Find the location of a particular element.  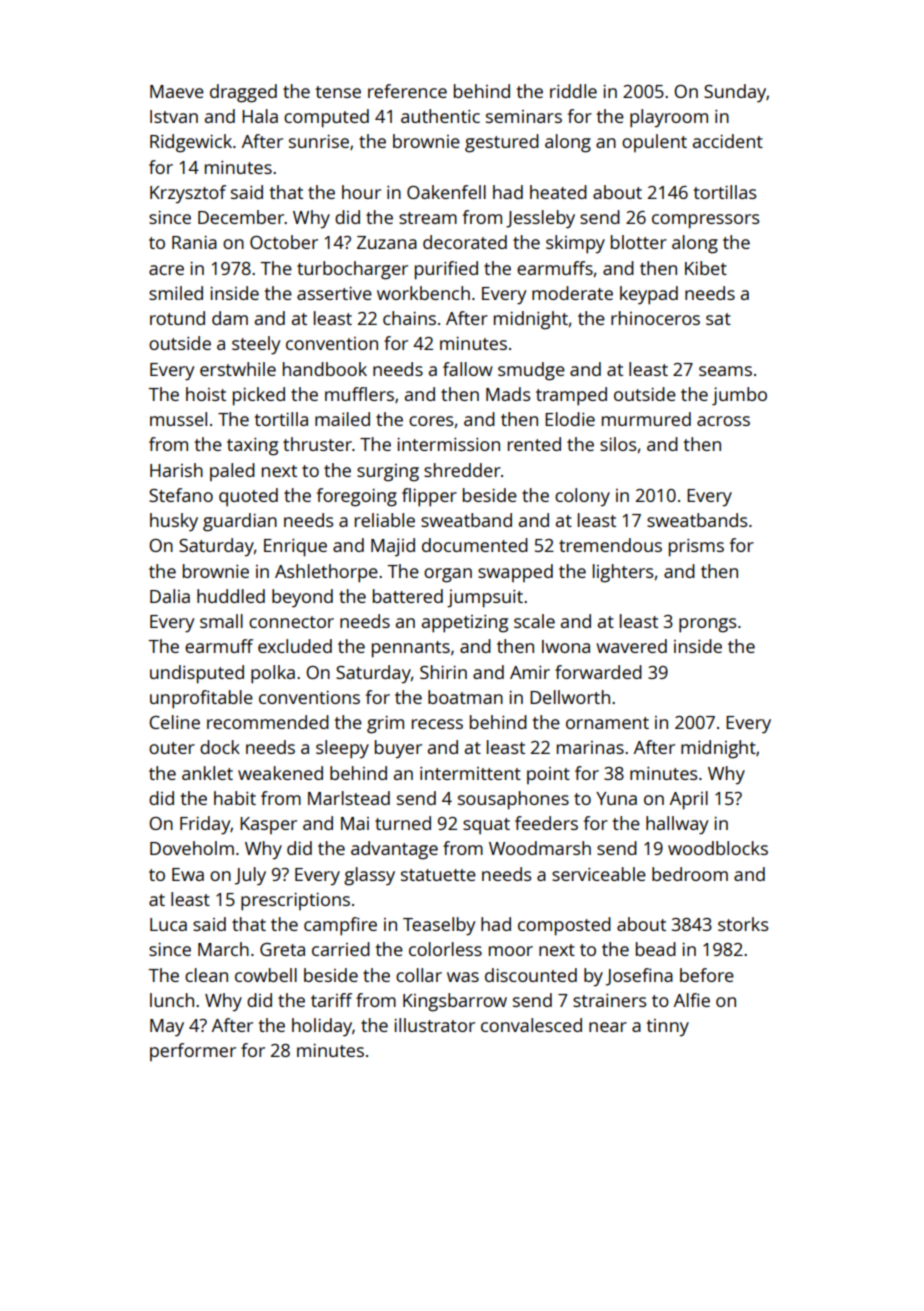

Kibet is located at coordinates (706, 268).
